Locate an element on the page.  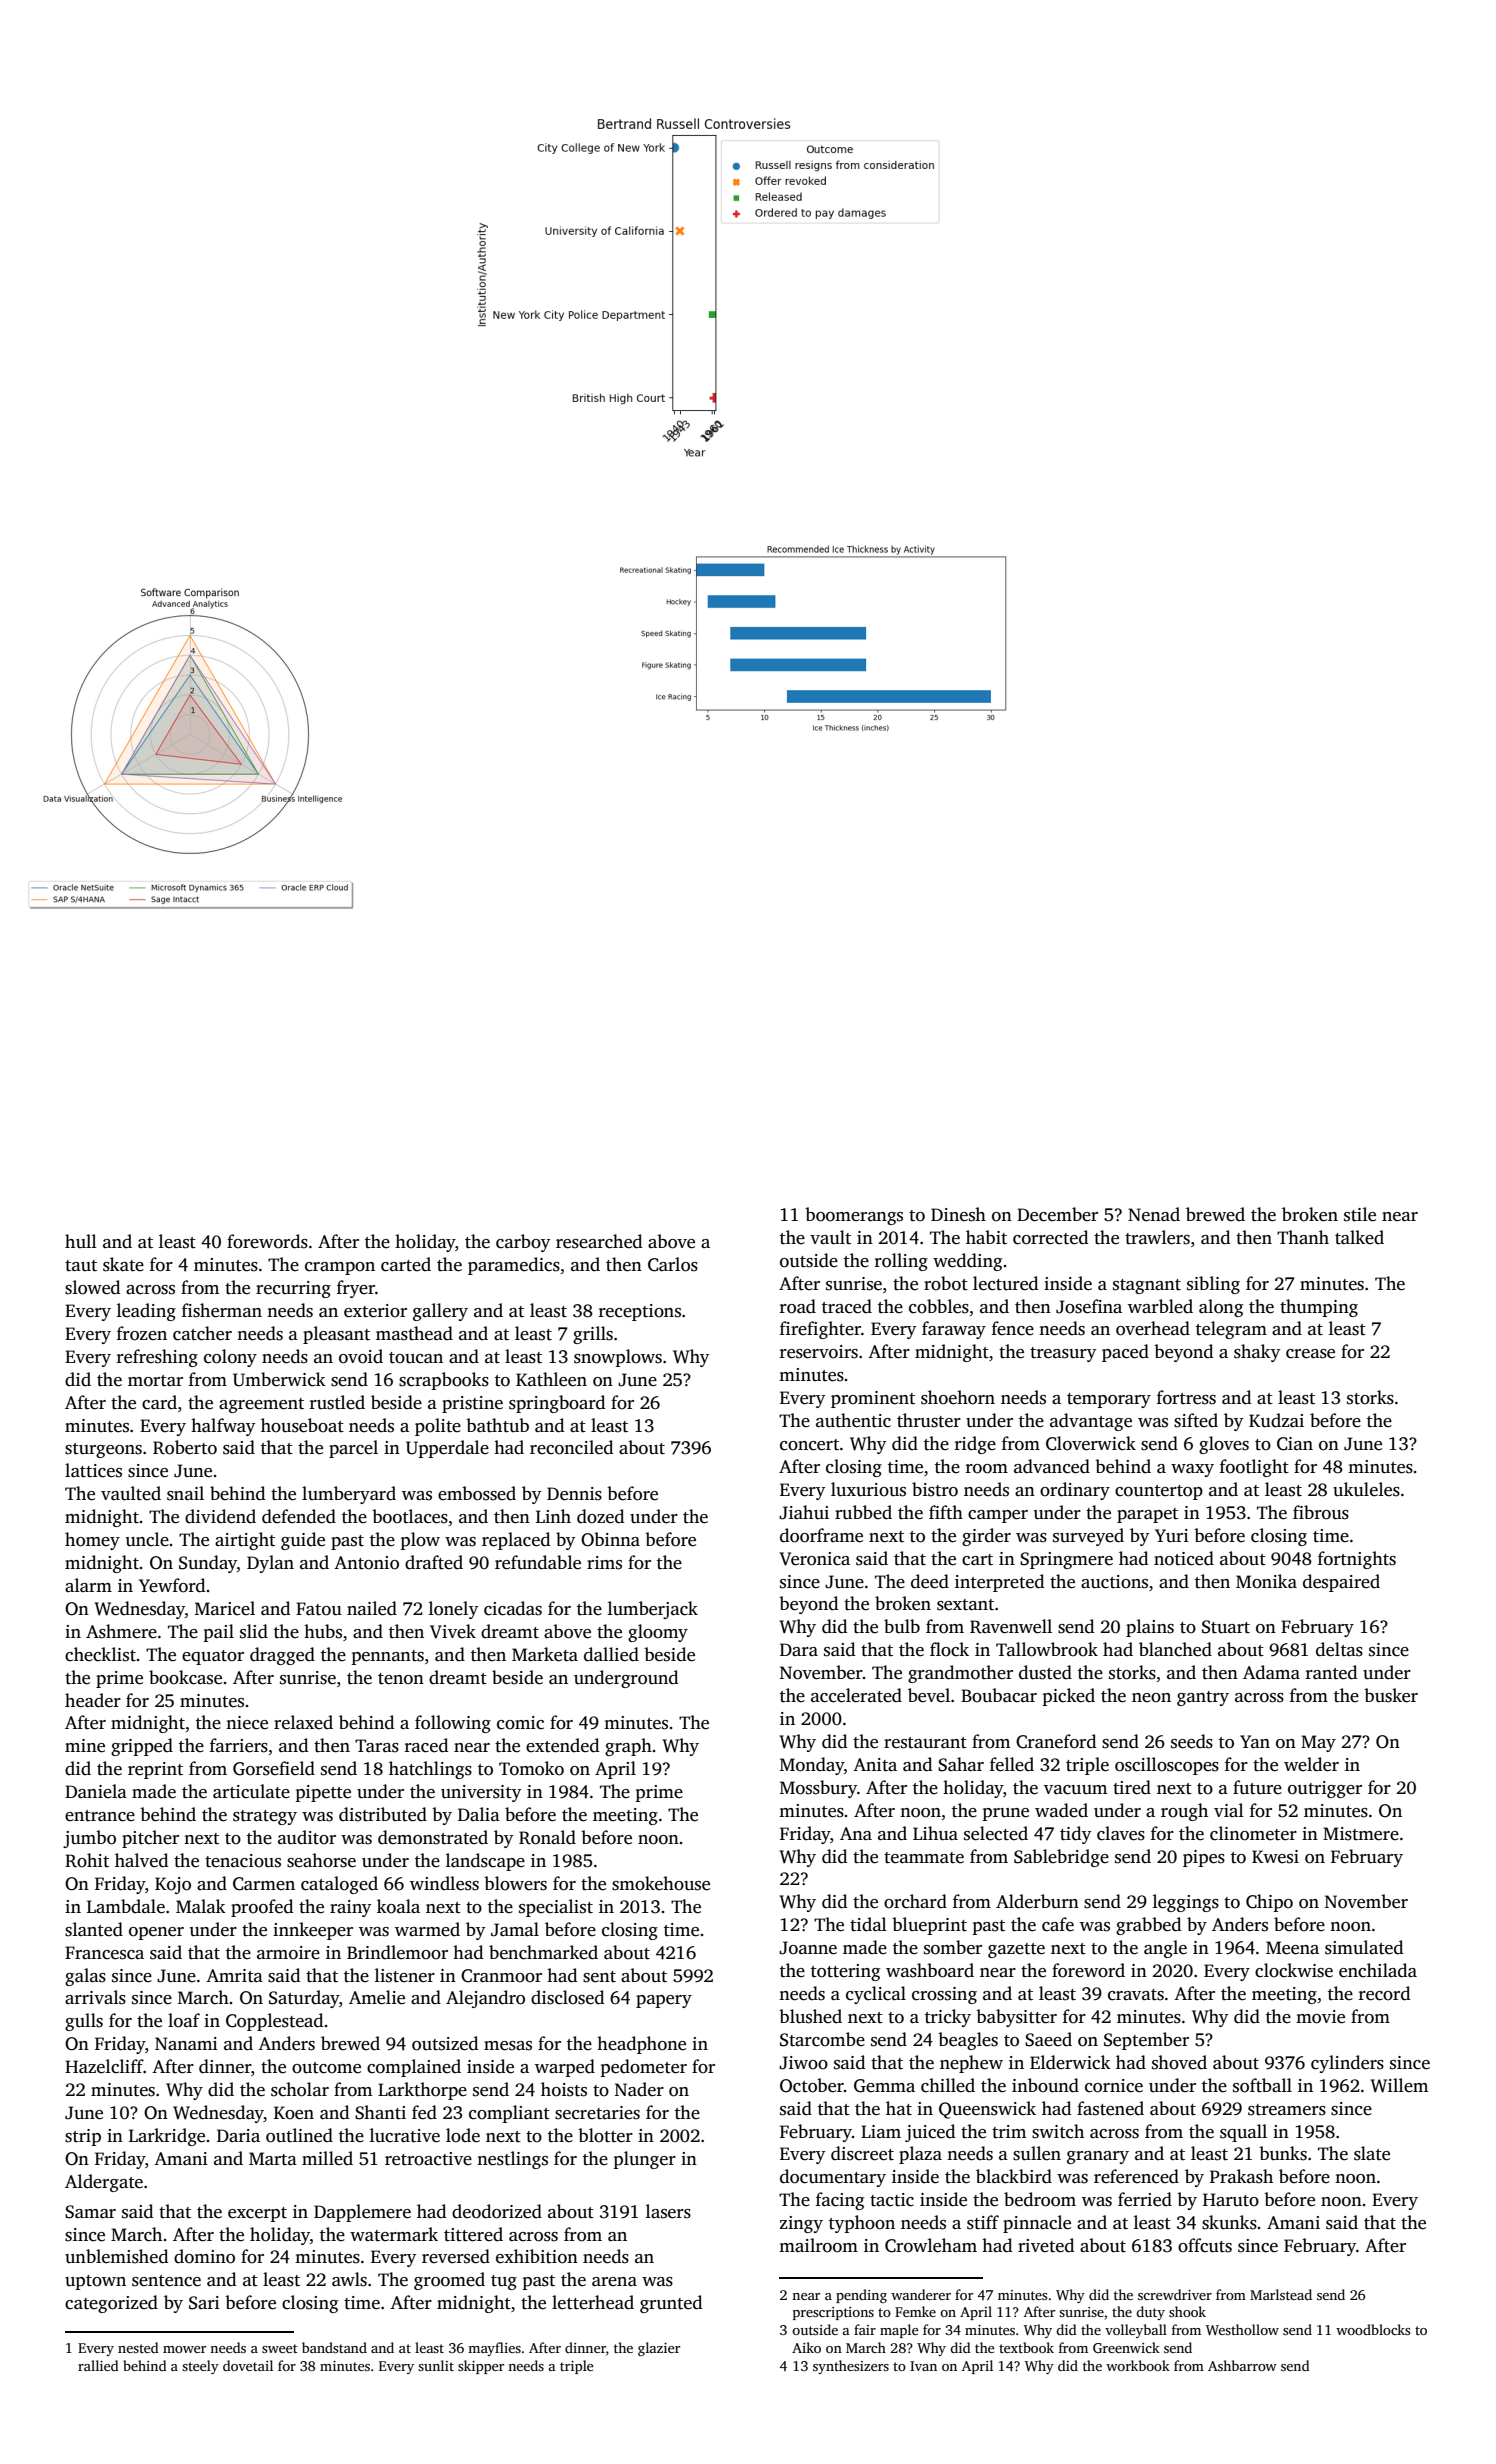
Nenad is located at coordinates (1154, 1214).
